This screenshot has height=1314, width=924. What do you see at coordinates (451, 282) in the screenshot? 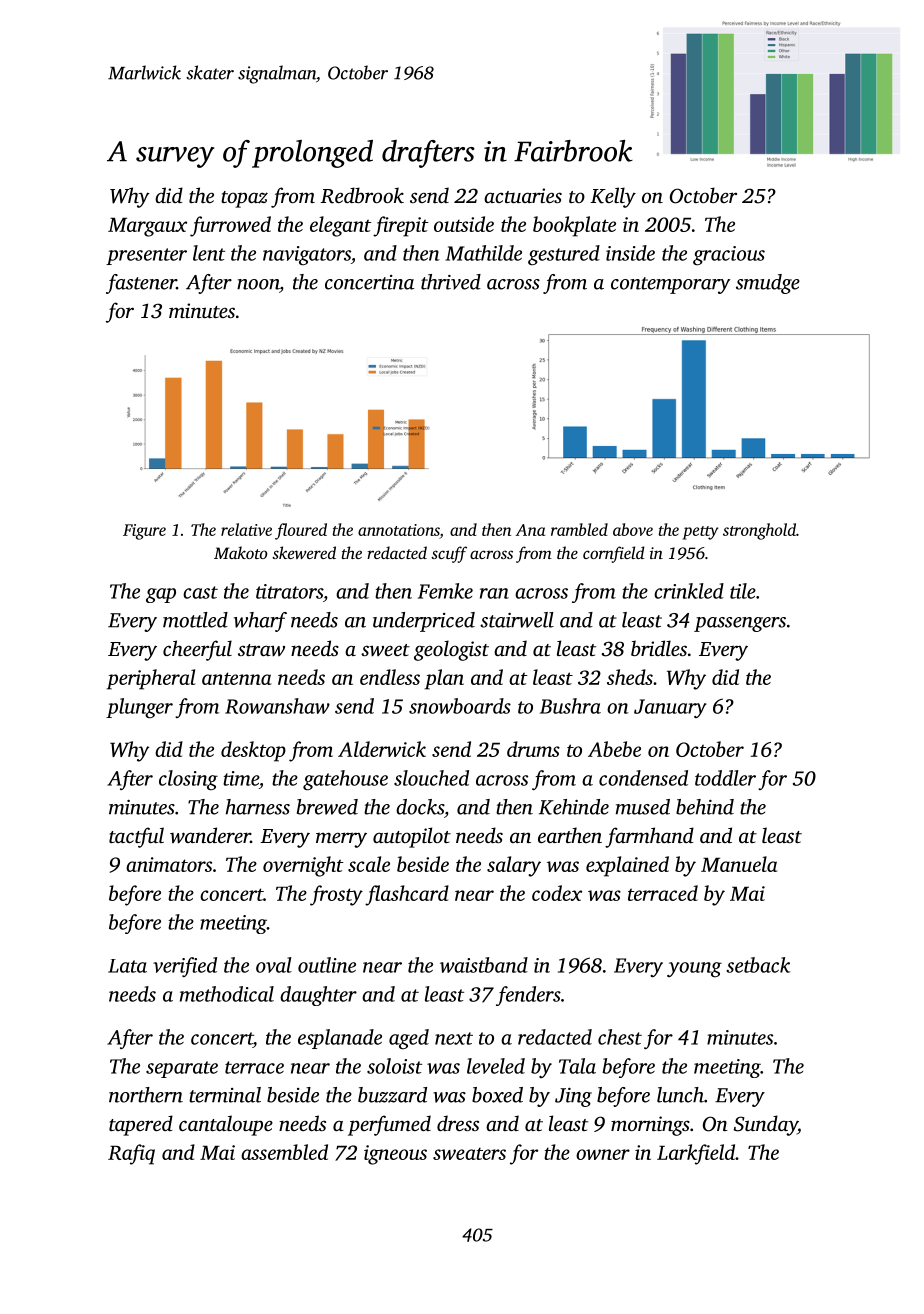
I see `thrived` at bounding box center [451, 282].
